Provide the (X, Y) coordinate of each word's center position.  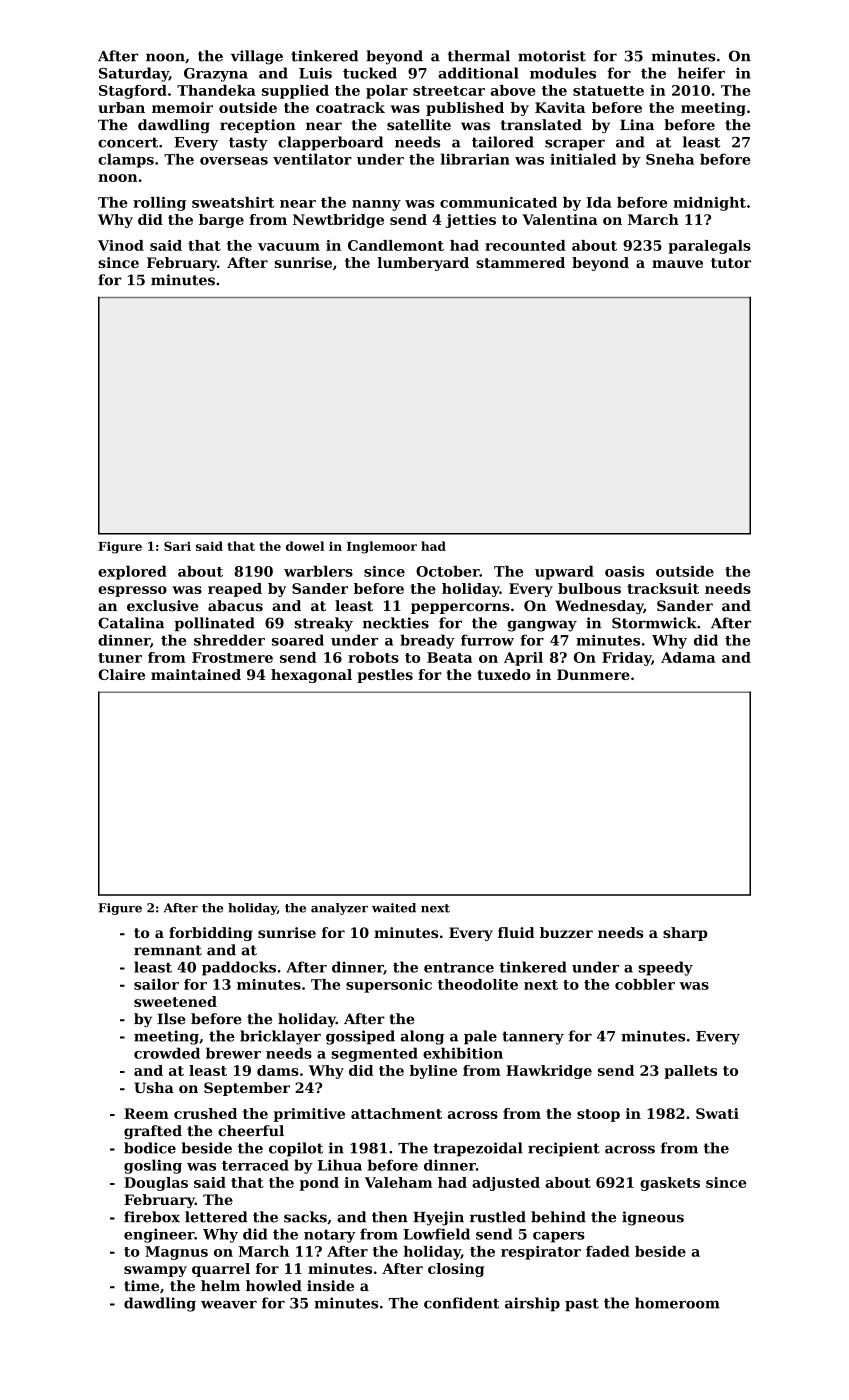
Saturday (134, 74)
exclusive (162, 605)
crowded (167, 1053)
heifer (701, 73)
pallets (690, 1072)
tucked (370, 73)
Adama (688, 657)
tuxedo (504, 674)
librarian (475, 159)
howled (274, 1286)
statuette (608, 91)
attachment (396, 1113)
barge (221, 221)
